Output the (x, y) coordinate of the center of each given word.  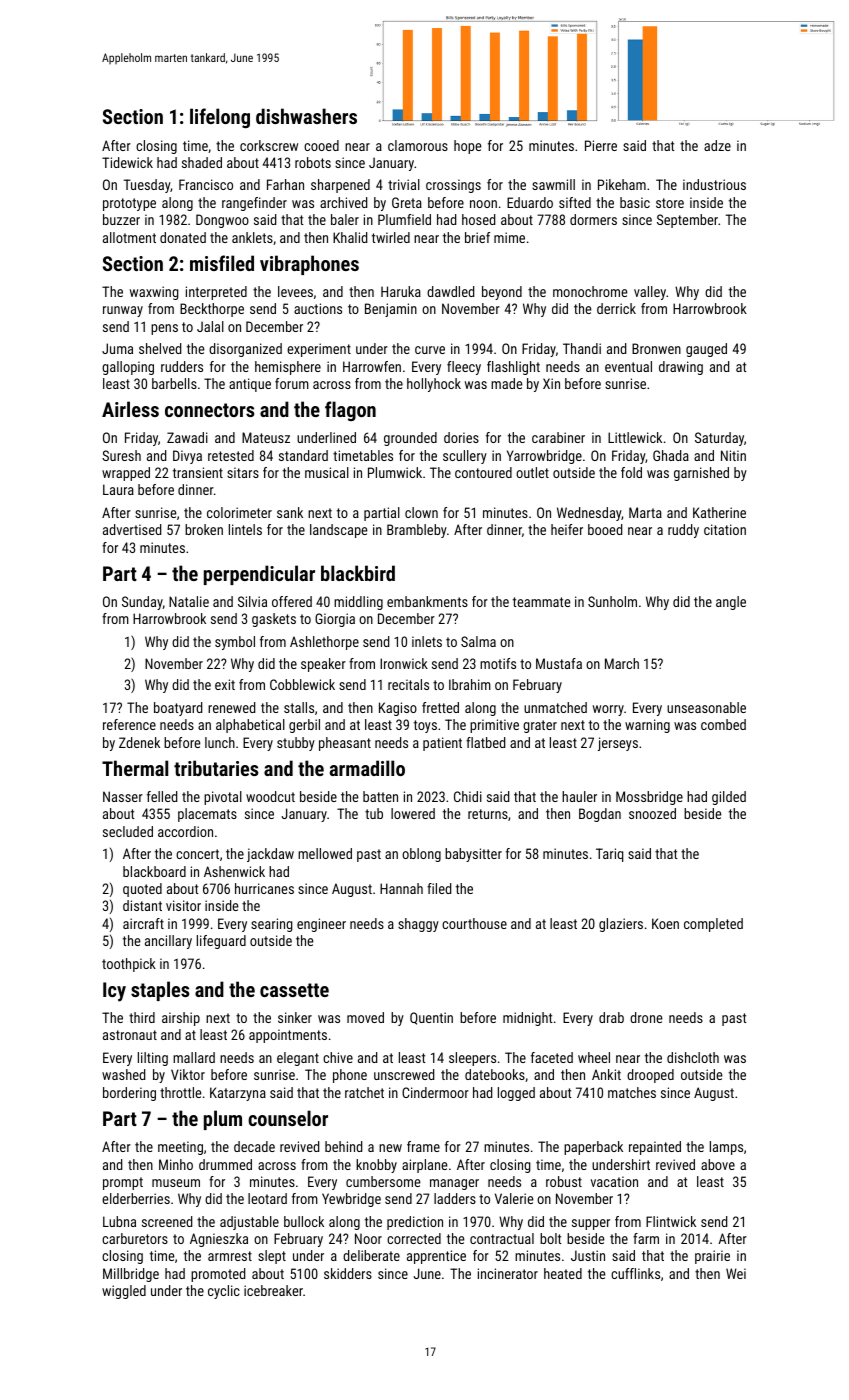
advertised (132, 529)
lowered (413, 813)
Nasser (123, 796)
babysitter (473, 855)
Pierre (601, 145)
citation (725, 529)
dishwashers (306, 116)
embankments (427, 601)
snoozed (652, 813)
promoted (218, 1275)
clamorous (418, 145)
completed (713, 925)
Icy (114, 992)
